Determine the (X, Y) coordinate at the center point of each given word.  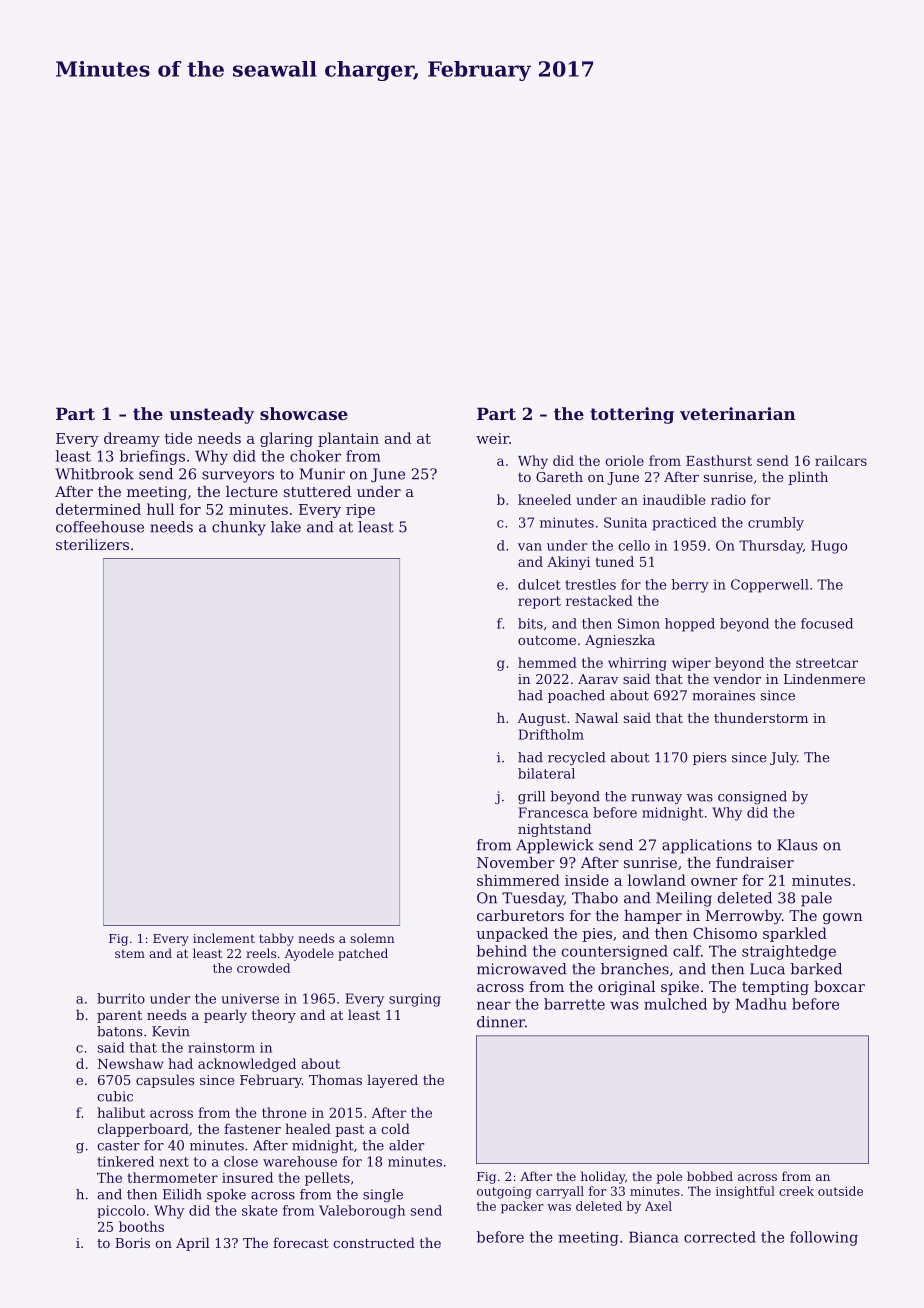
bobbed (710, 1176)
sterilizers (92, 544)
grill (531, 797)
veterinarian (738, 413)
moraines (723, 695)
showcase (304, 413)
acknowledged (247, 1065)
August (542, 719)
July (783, 758)
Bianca (654, 1237)
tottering (632, 415)
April (193, 1244)
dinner (501, 1022)
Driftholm (551, 734)
